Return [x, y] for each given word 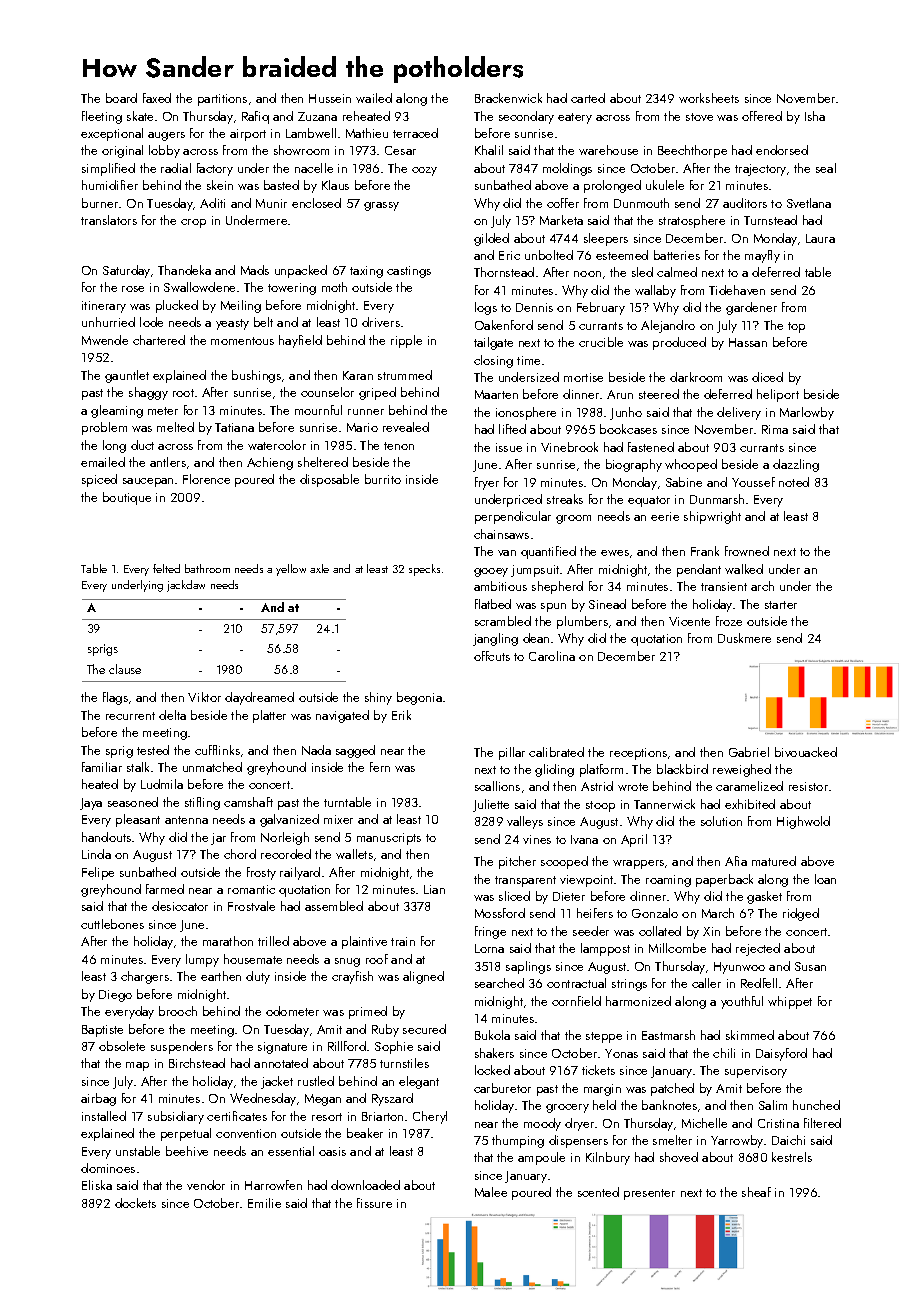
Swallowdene [199, 287]
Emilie [264, 1203]
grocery [567, 1108]
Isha [815, 116]
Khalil [489, 150]
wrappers [638, 864]
